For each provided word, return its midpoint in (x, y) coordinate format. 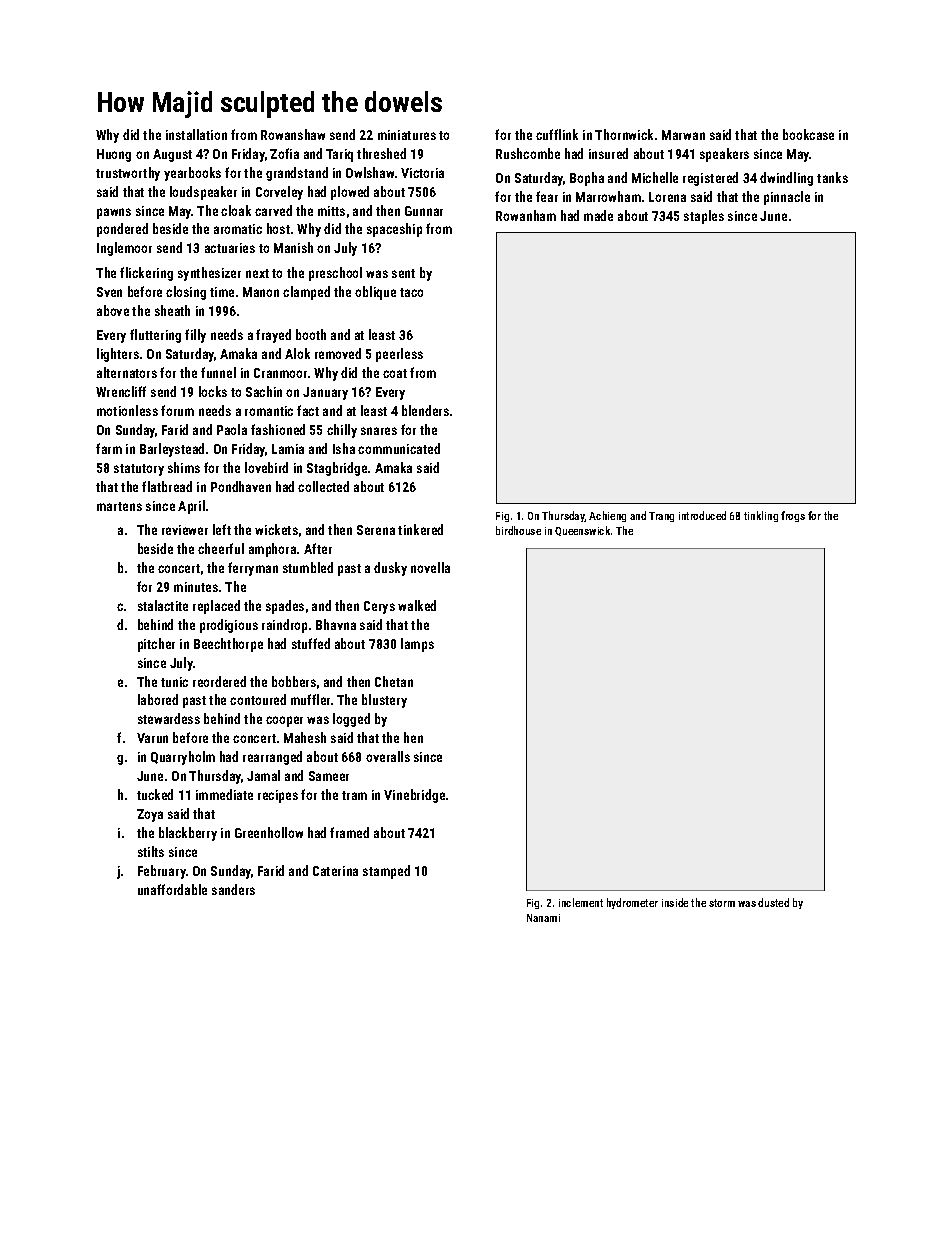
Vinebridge (414, 796)
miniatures (407, 135)
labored (158, 699)
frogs (793, 516)
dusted (773, 902)
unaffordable (172, 889)
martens (119, 506)
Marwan (683, 135)
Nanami (543, 918)
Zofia (284, 153)
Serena (376, 530)
